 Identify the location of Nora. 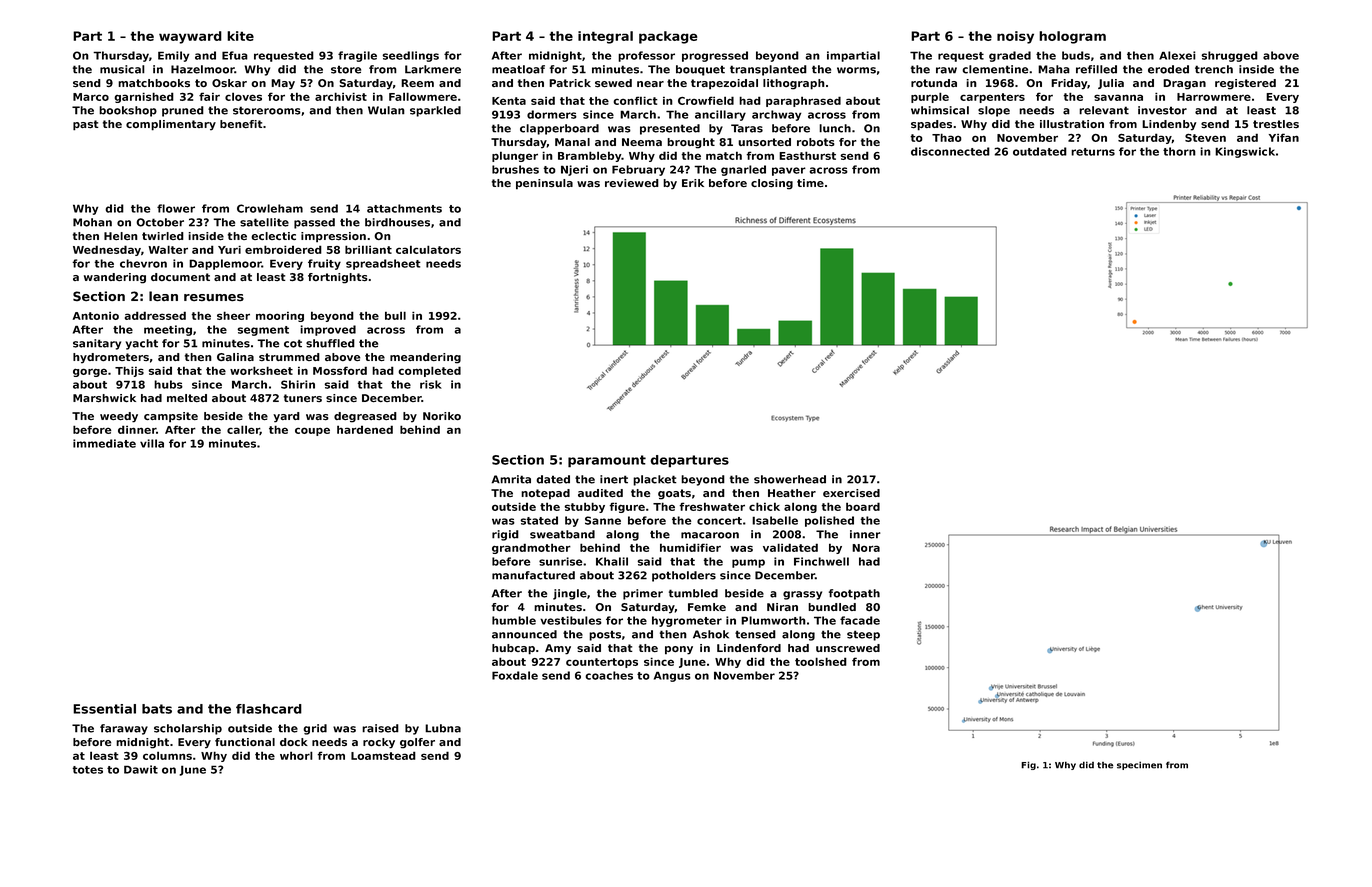
(866, 548).
